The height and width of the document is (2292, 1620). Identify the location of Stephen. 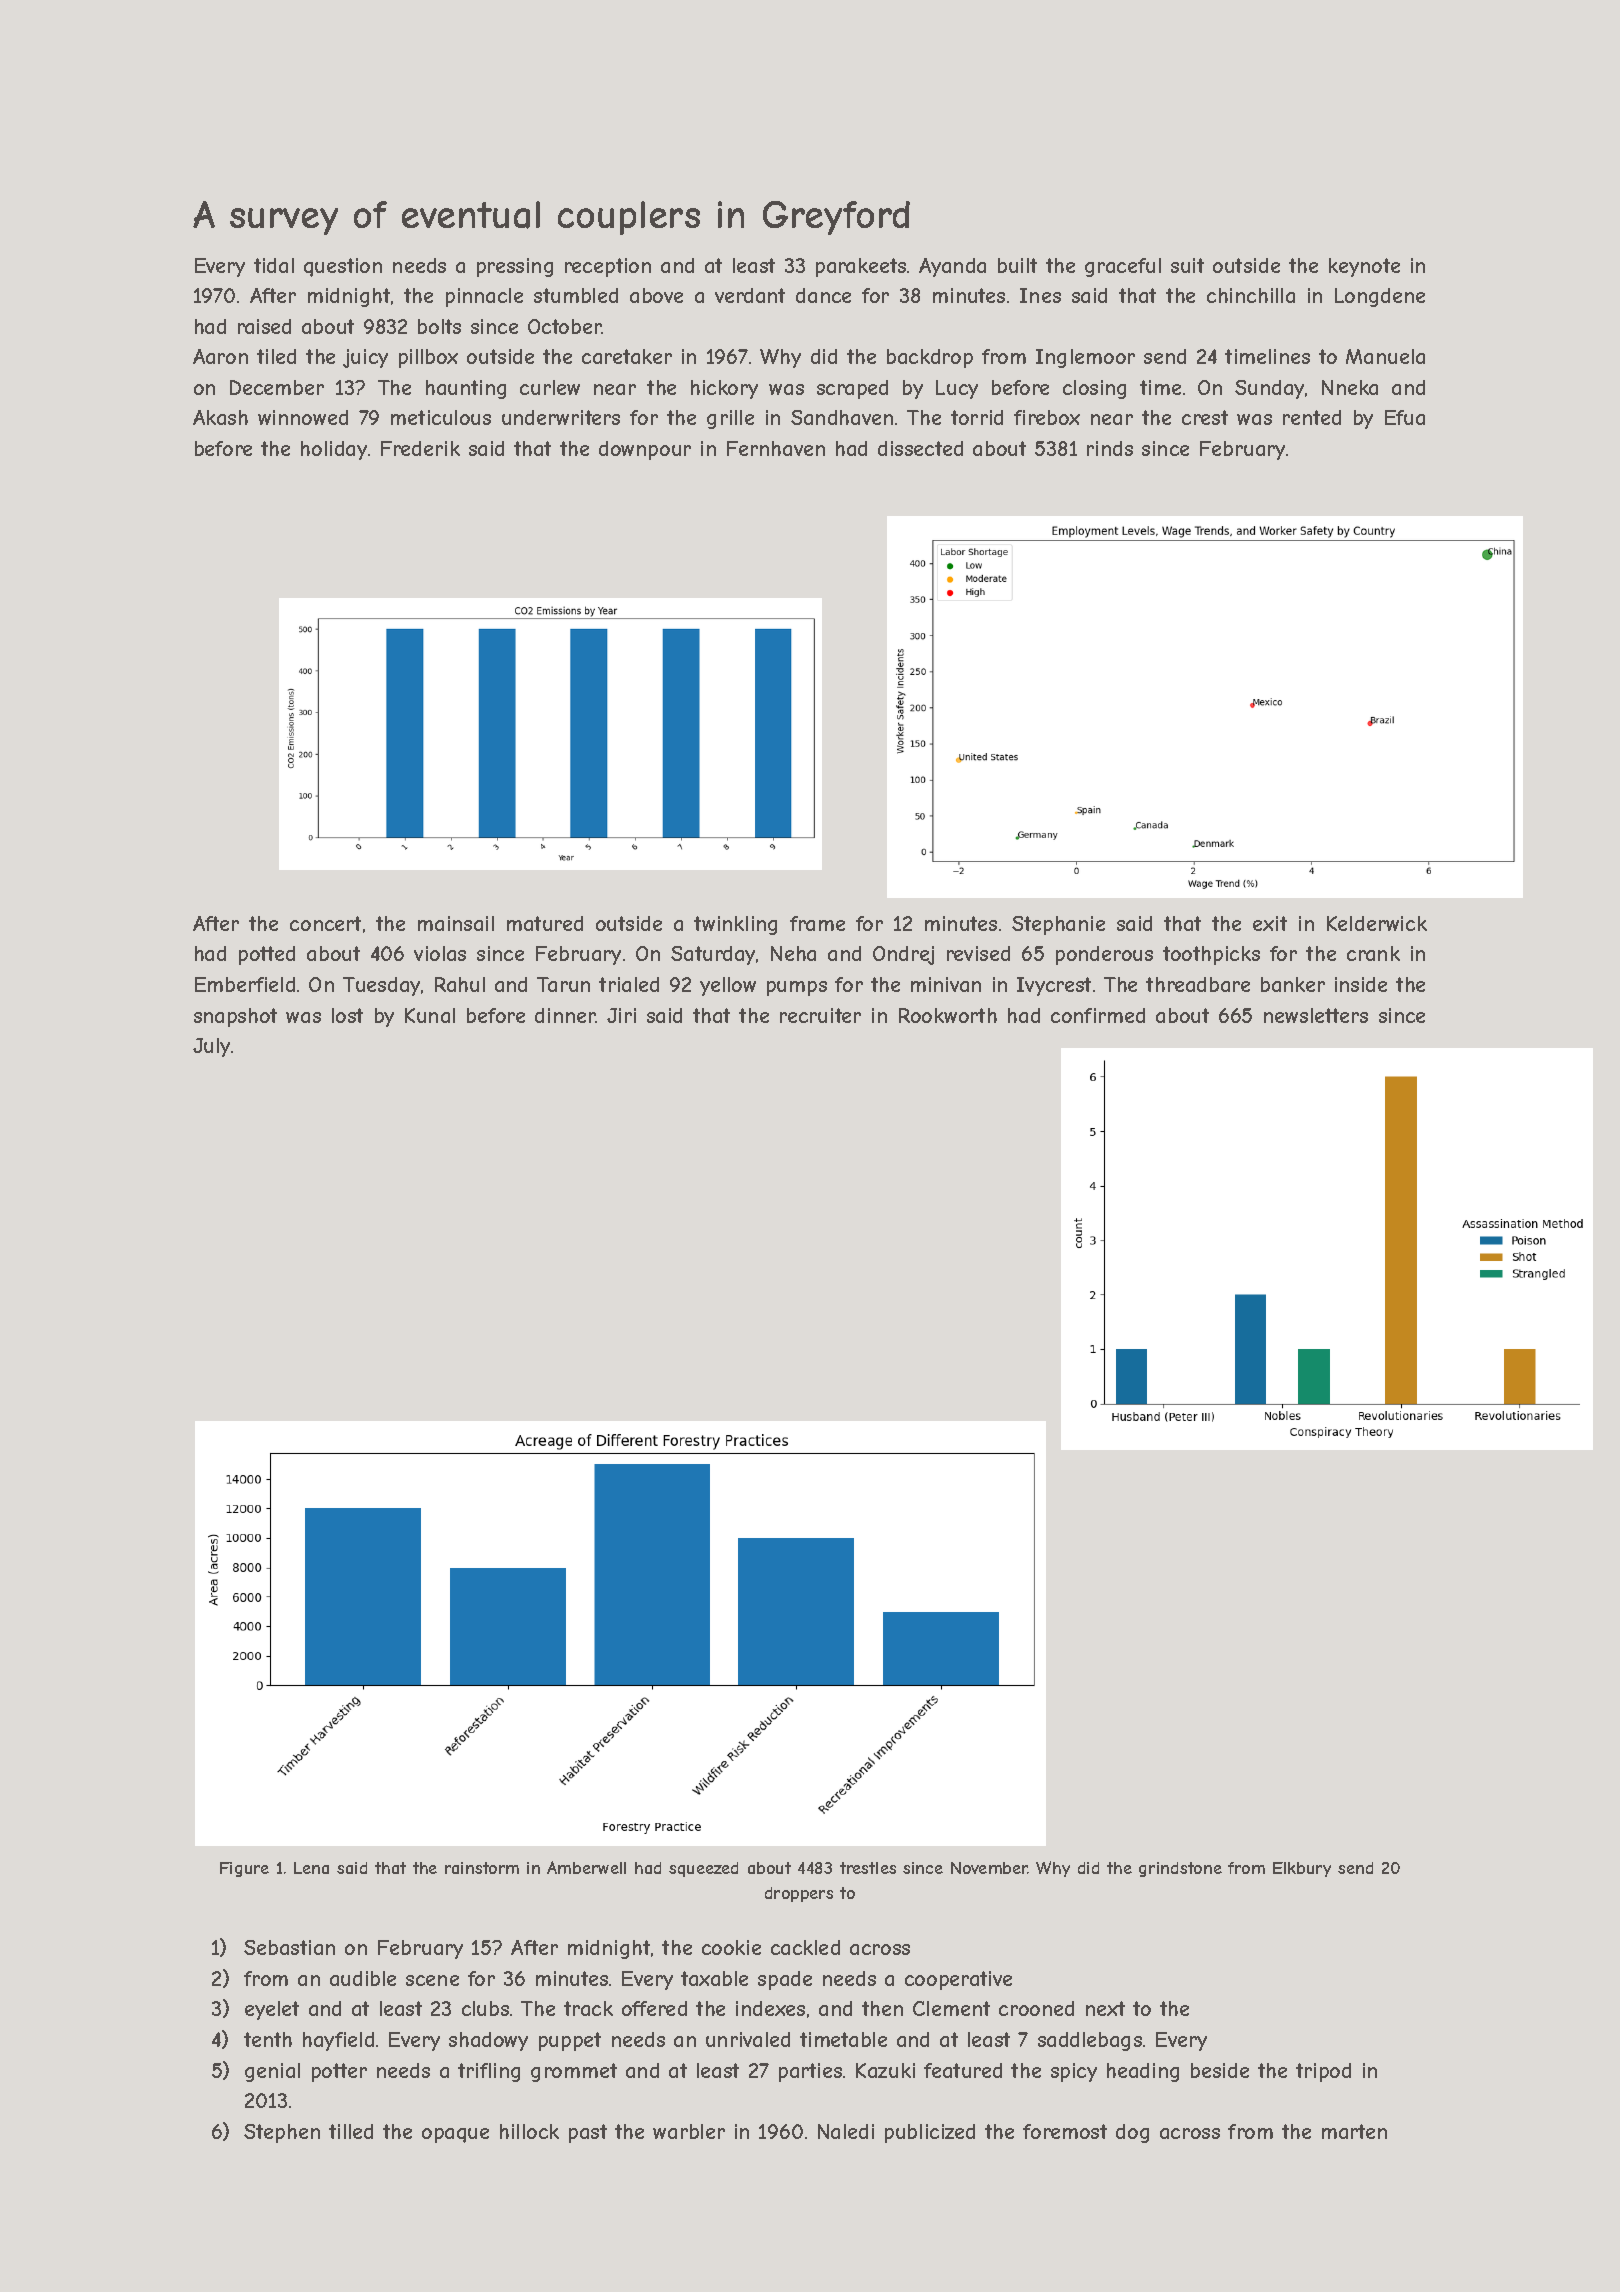
(282, 2133).
